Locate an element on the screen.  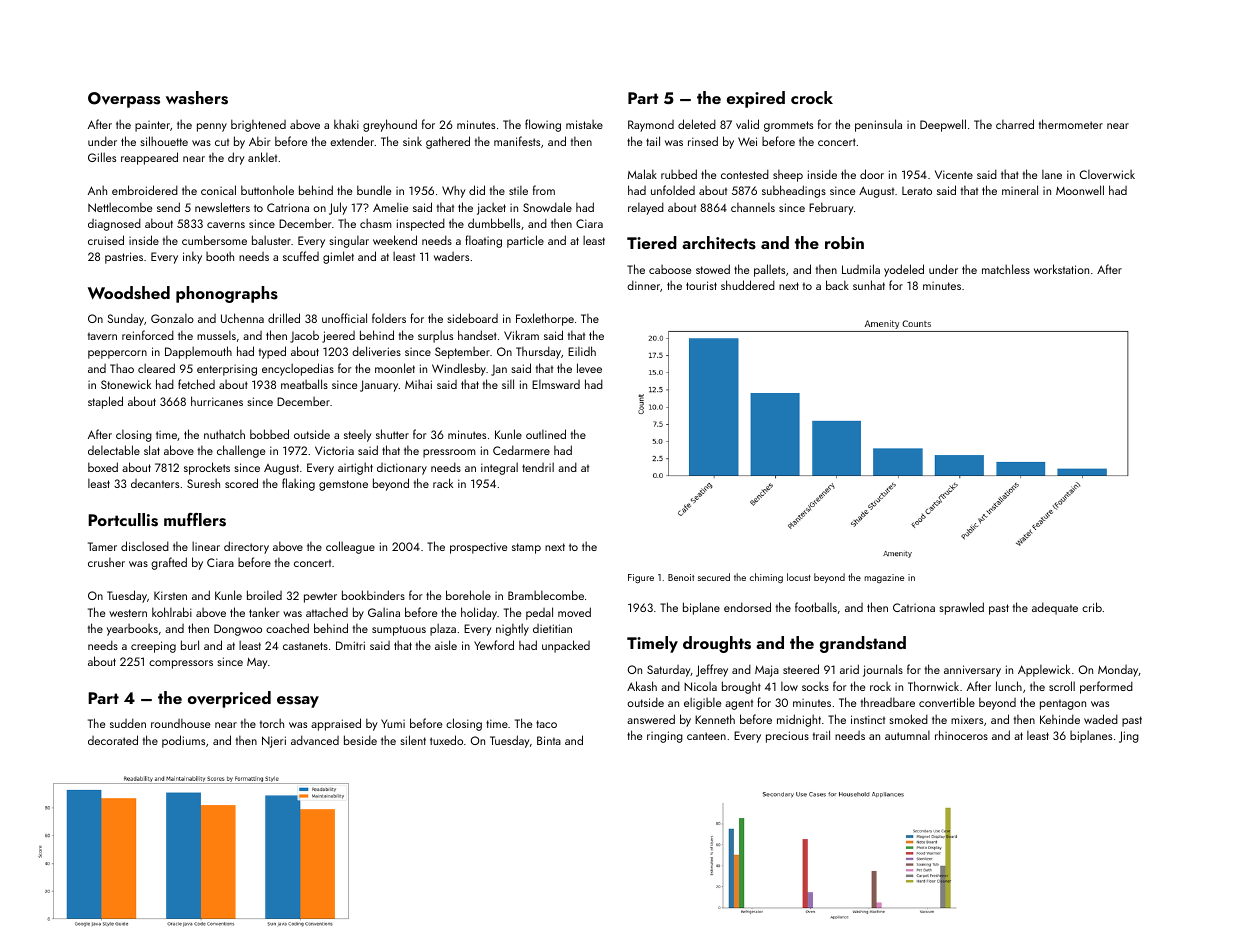
Binta is located at coordinates (549, 740).
